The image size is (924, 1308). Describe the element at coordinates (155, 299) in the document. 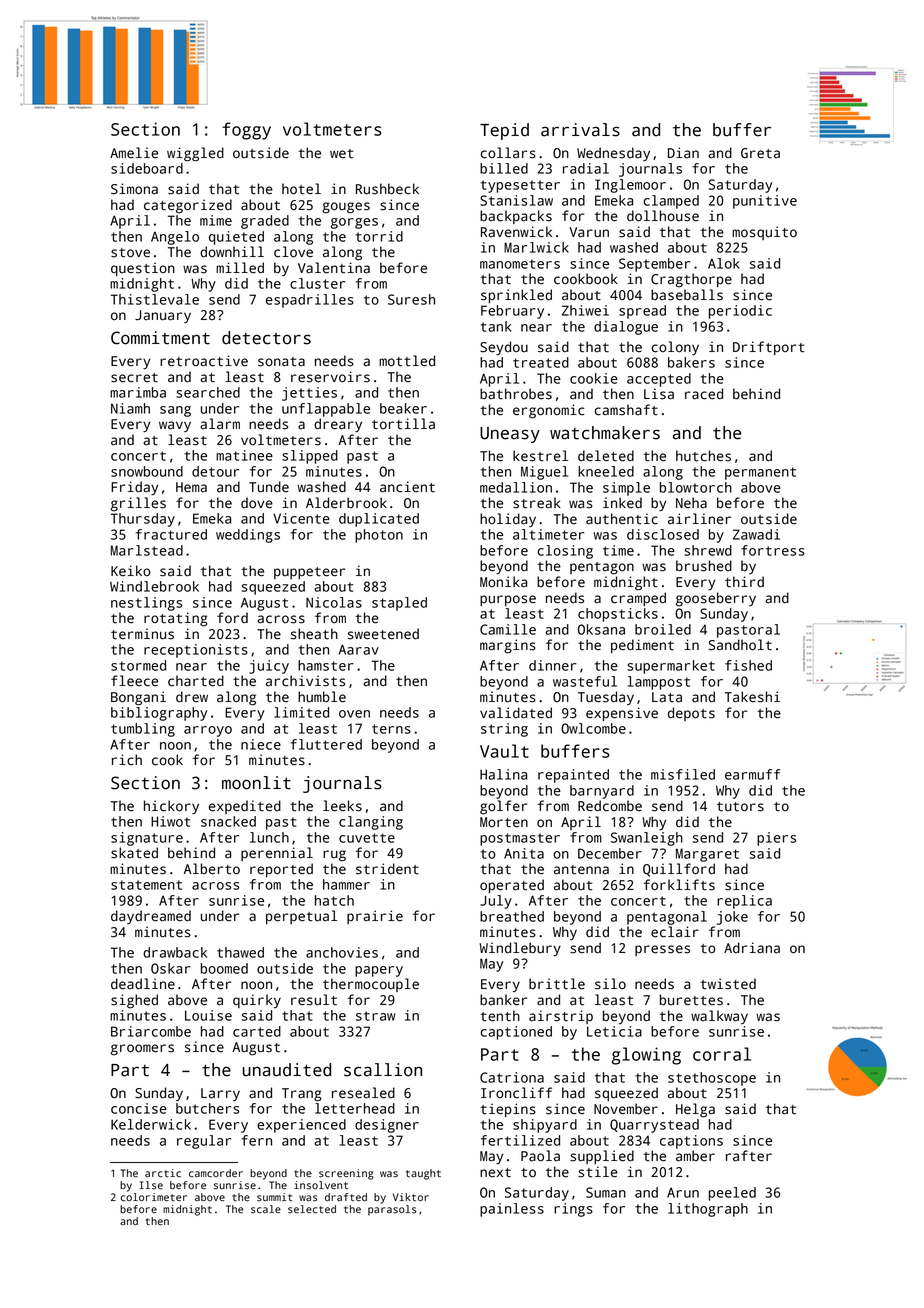

I see `Thistlevale` at that location.
